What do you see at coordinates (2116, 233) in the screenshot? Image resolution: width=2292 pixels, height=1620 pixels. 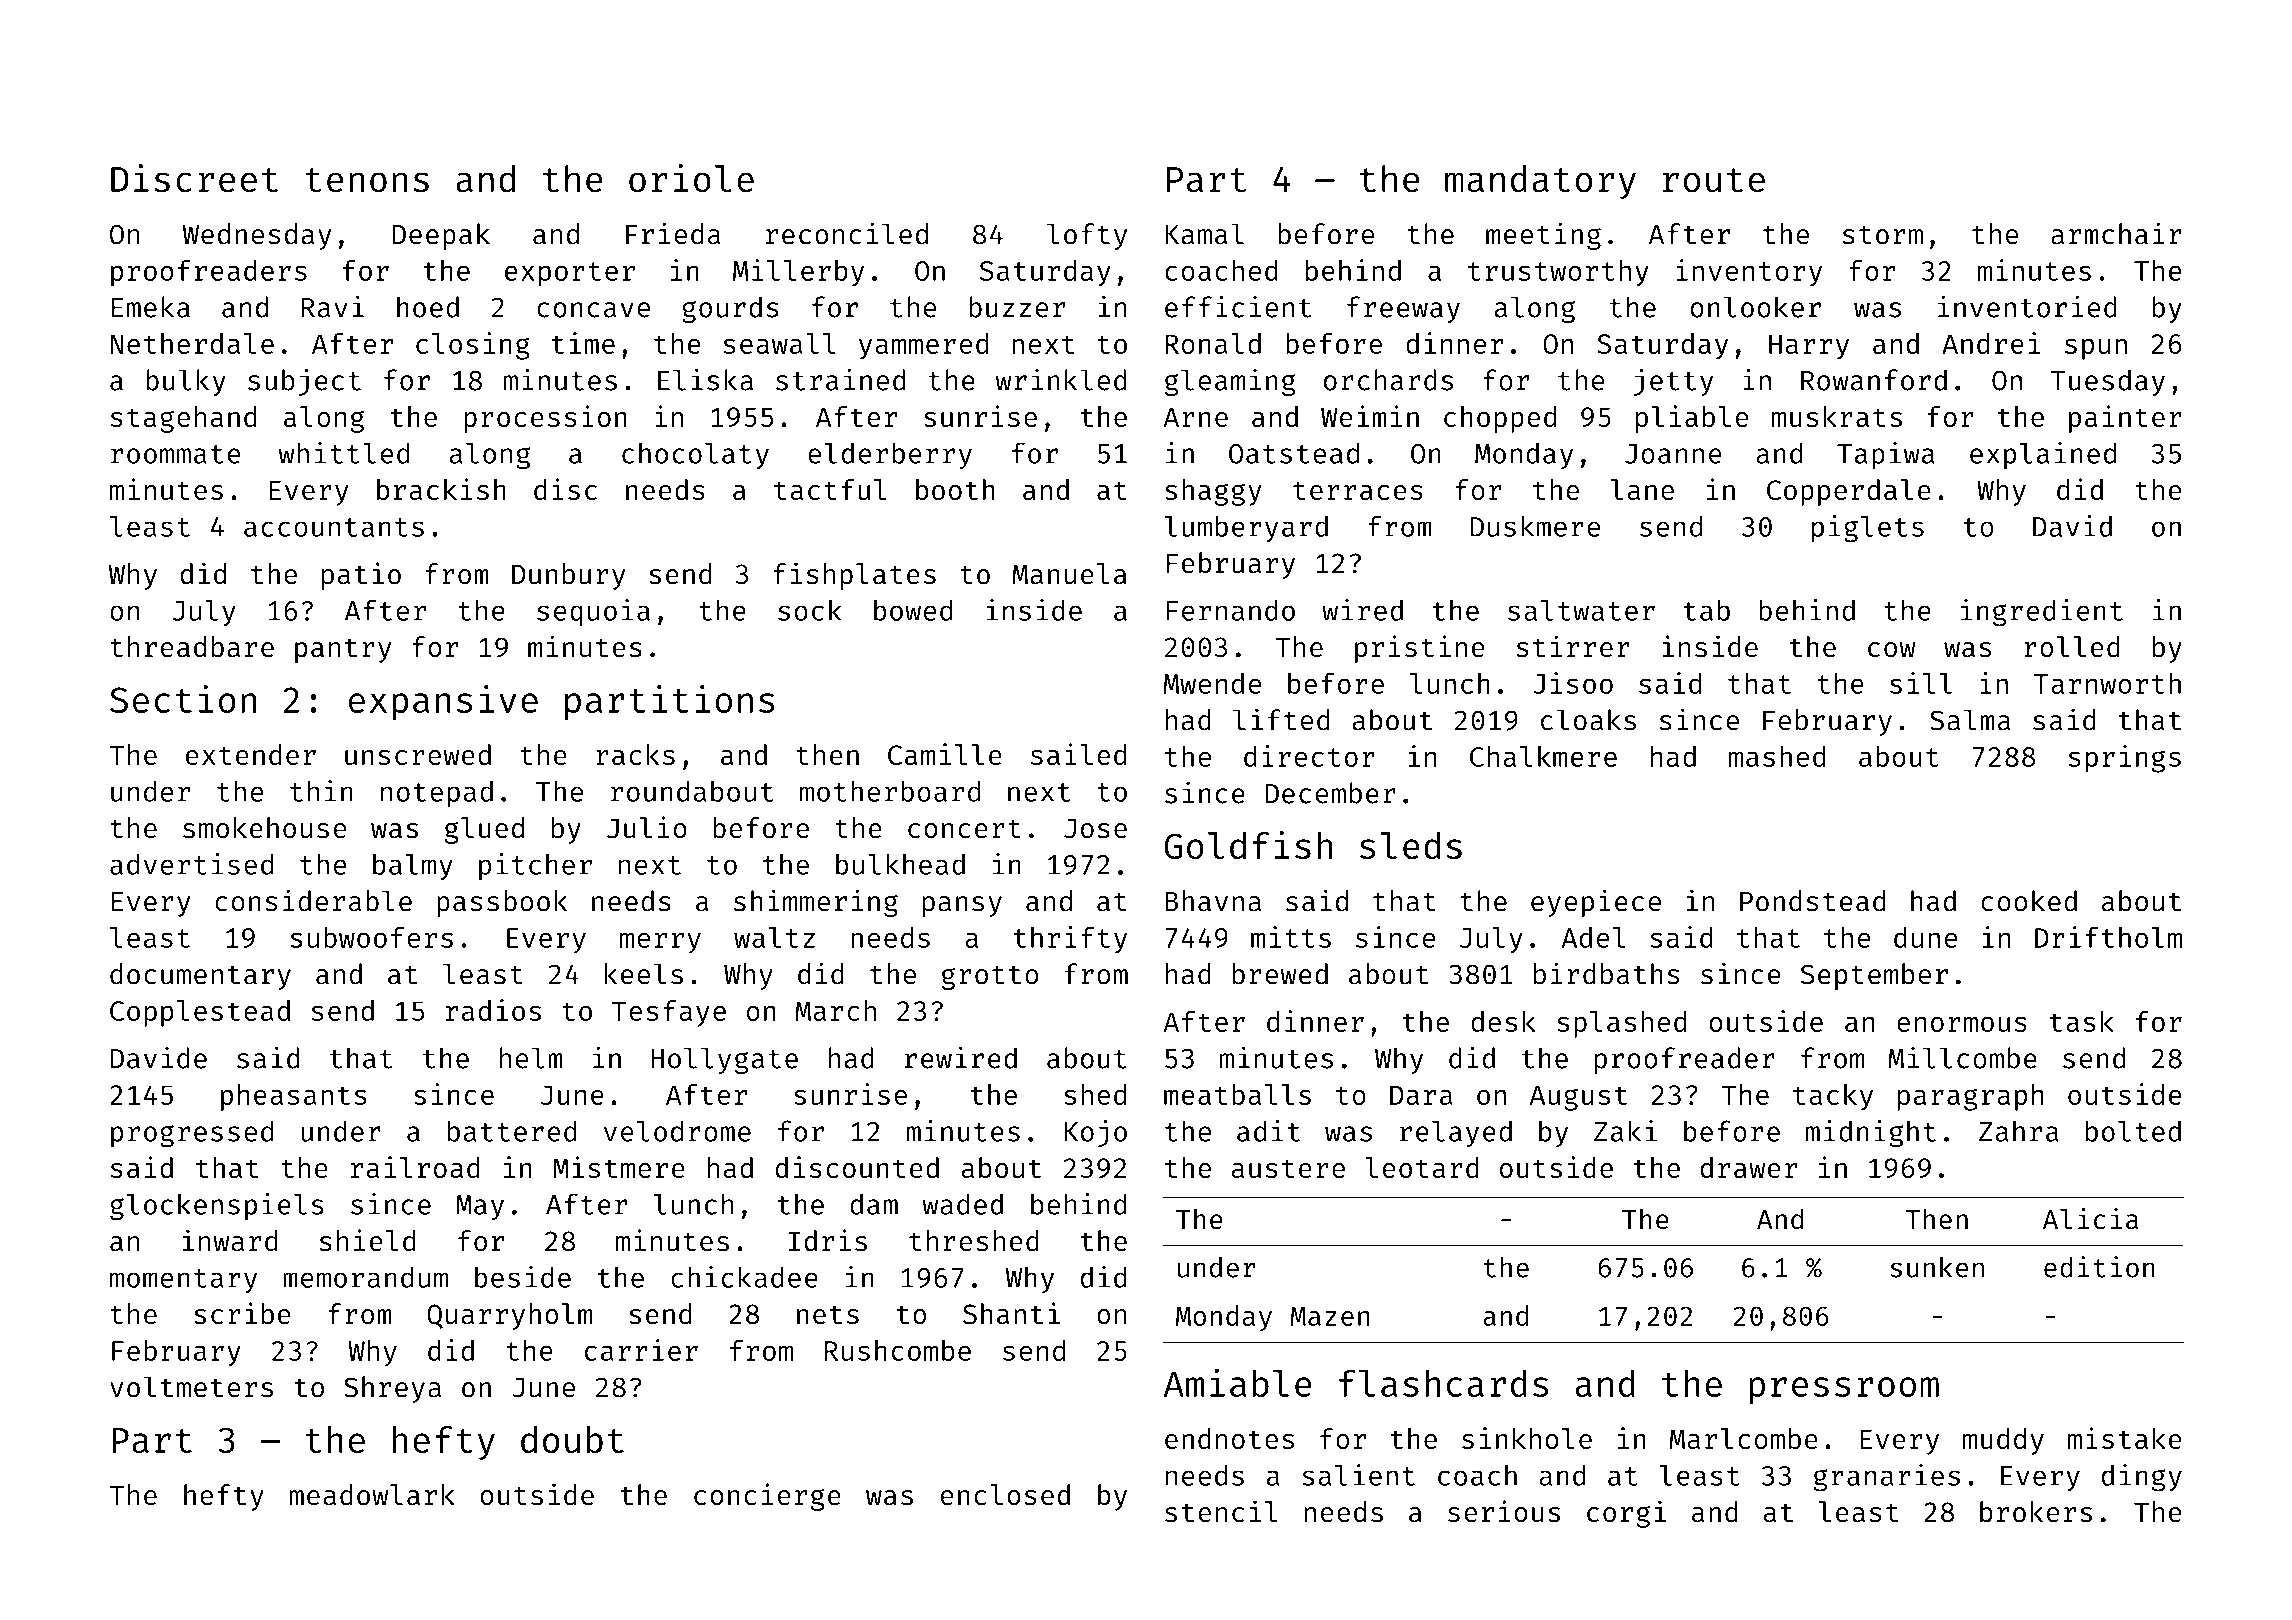 I see `armchair` at bounding box center [2116, 233].
